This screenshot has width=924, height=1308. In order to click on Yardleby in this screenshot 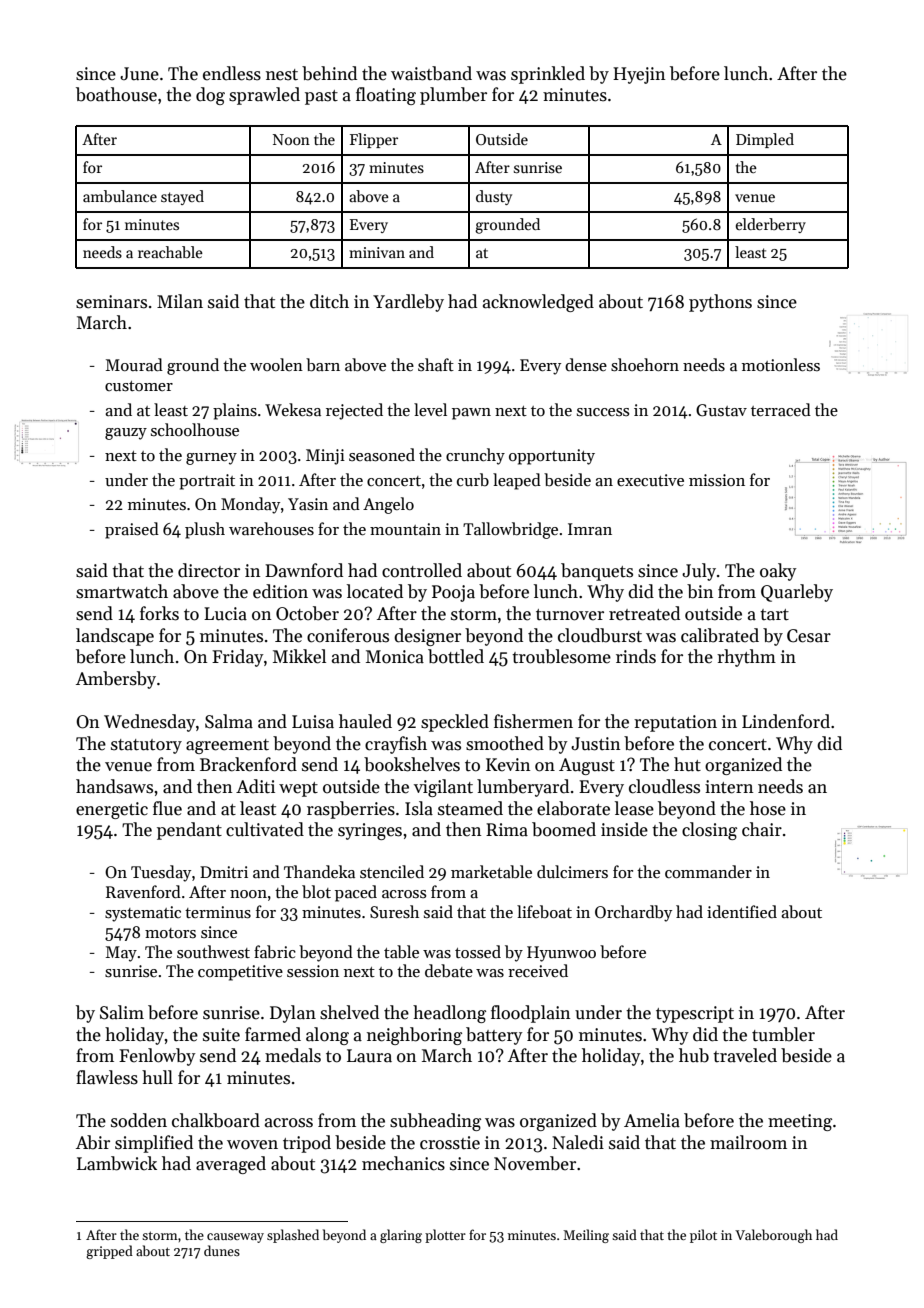, I will do `click(408, 303)`.
